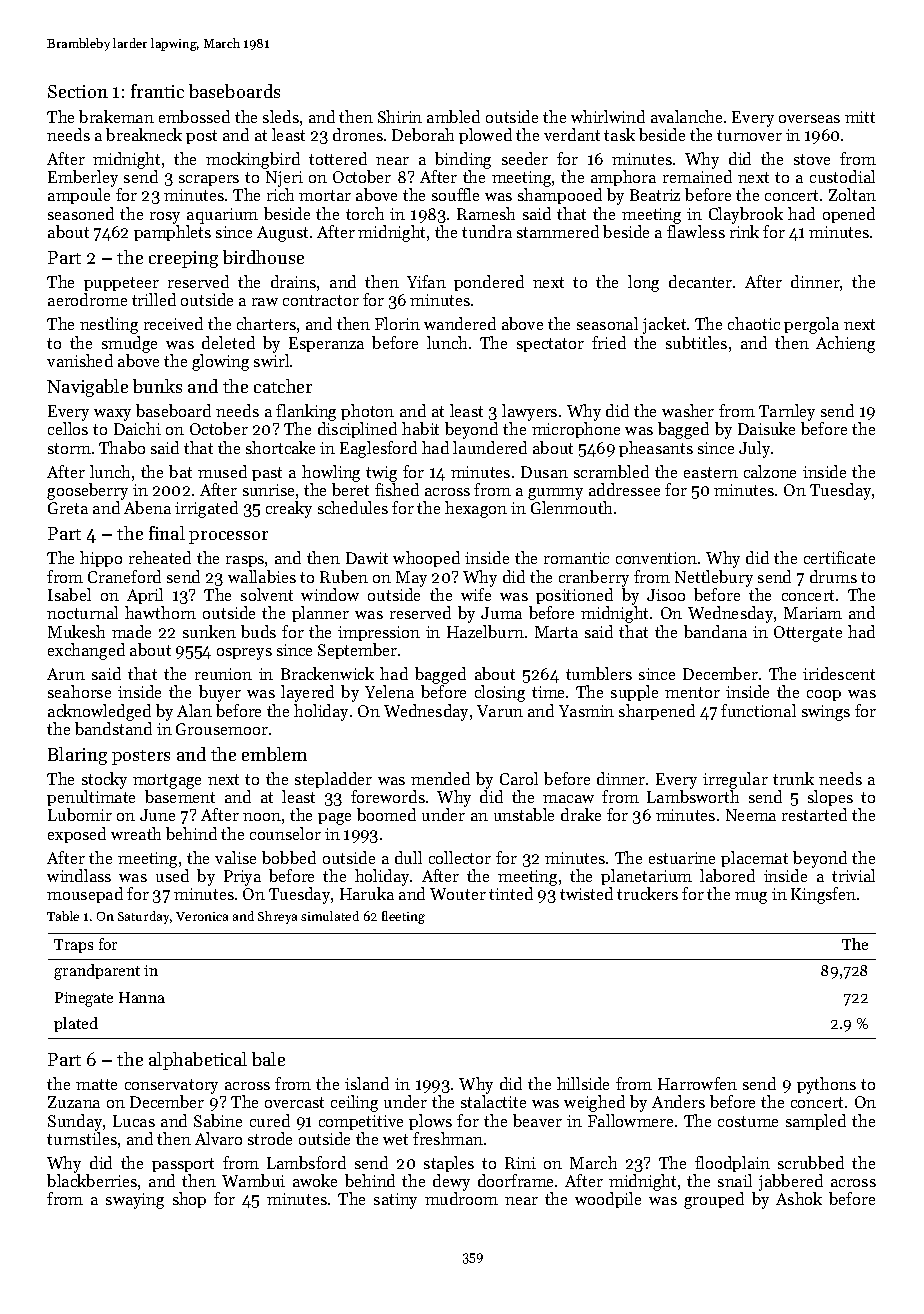 The image size is (924, 1314). What do you see at coordinates (92, 1180) in the page?
I see `blackberries` at bounding box center [92, 1180].
